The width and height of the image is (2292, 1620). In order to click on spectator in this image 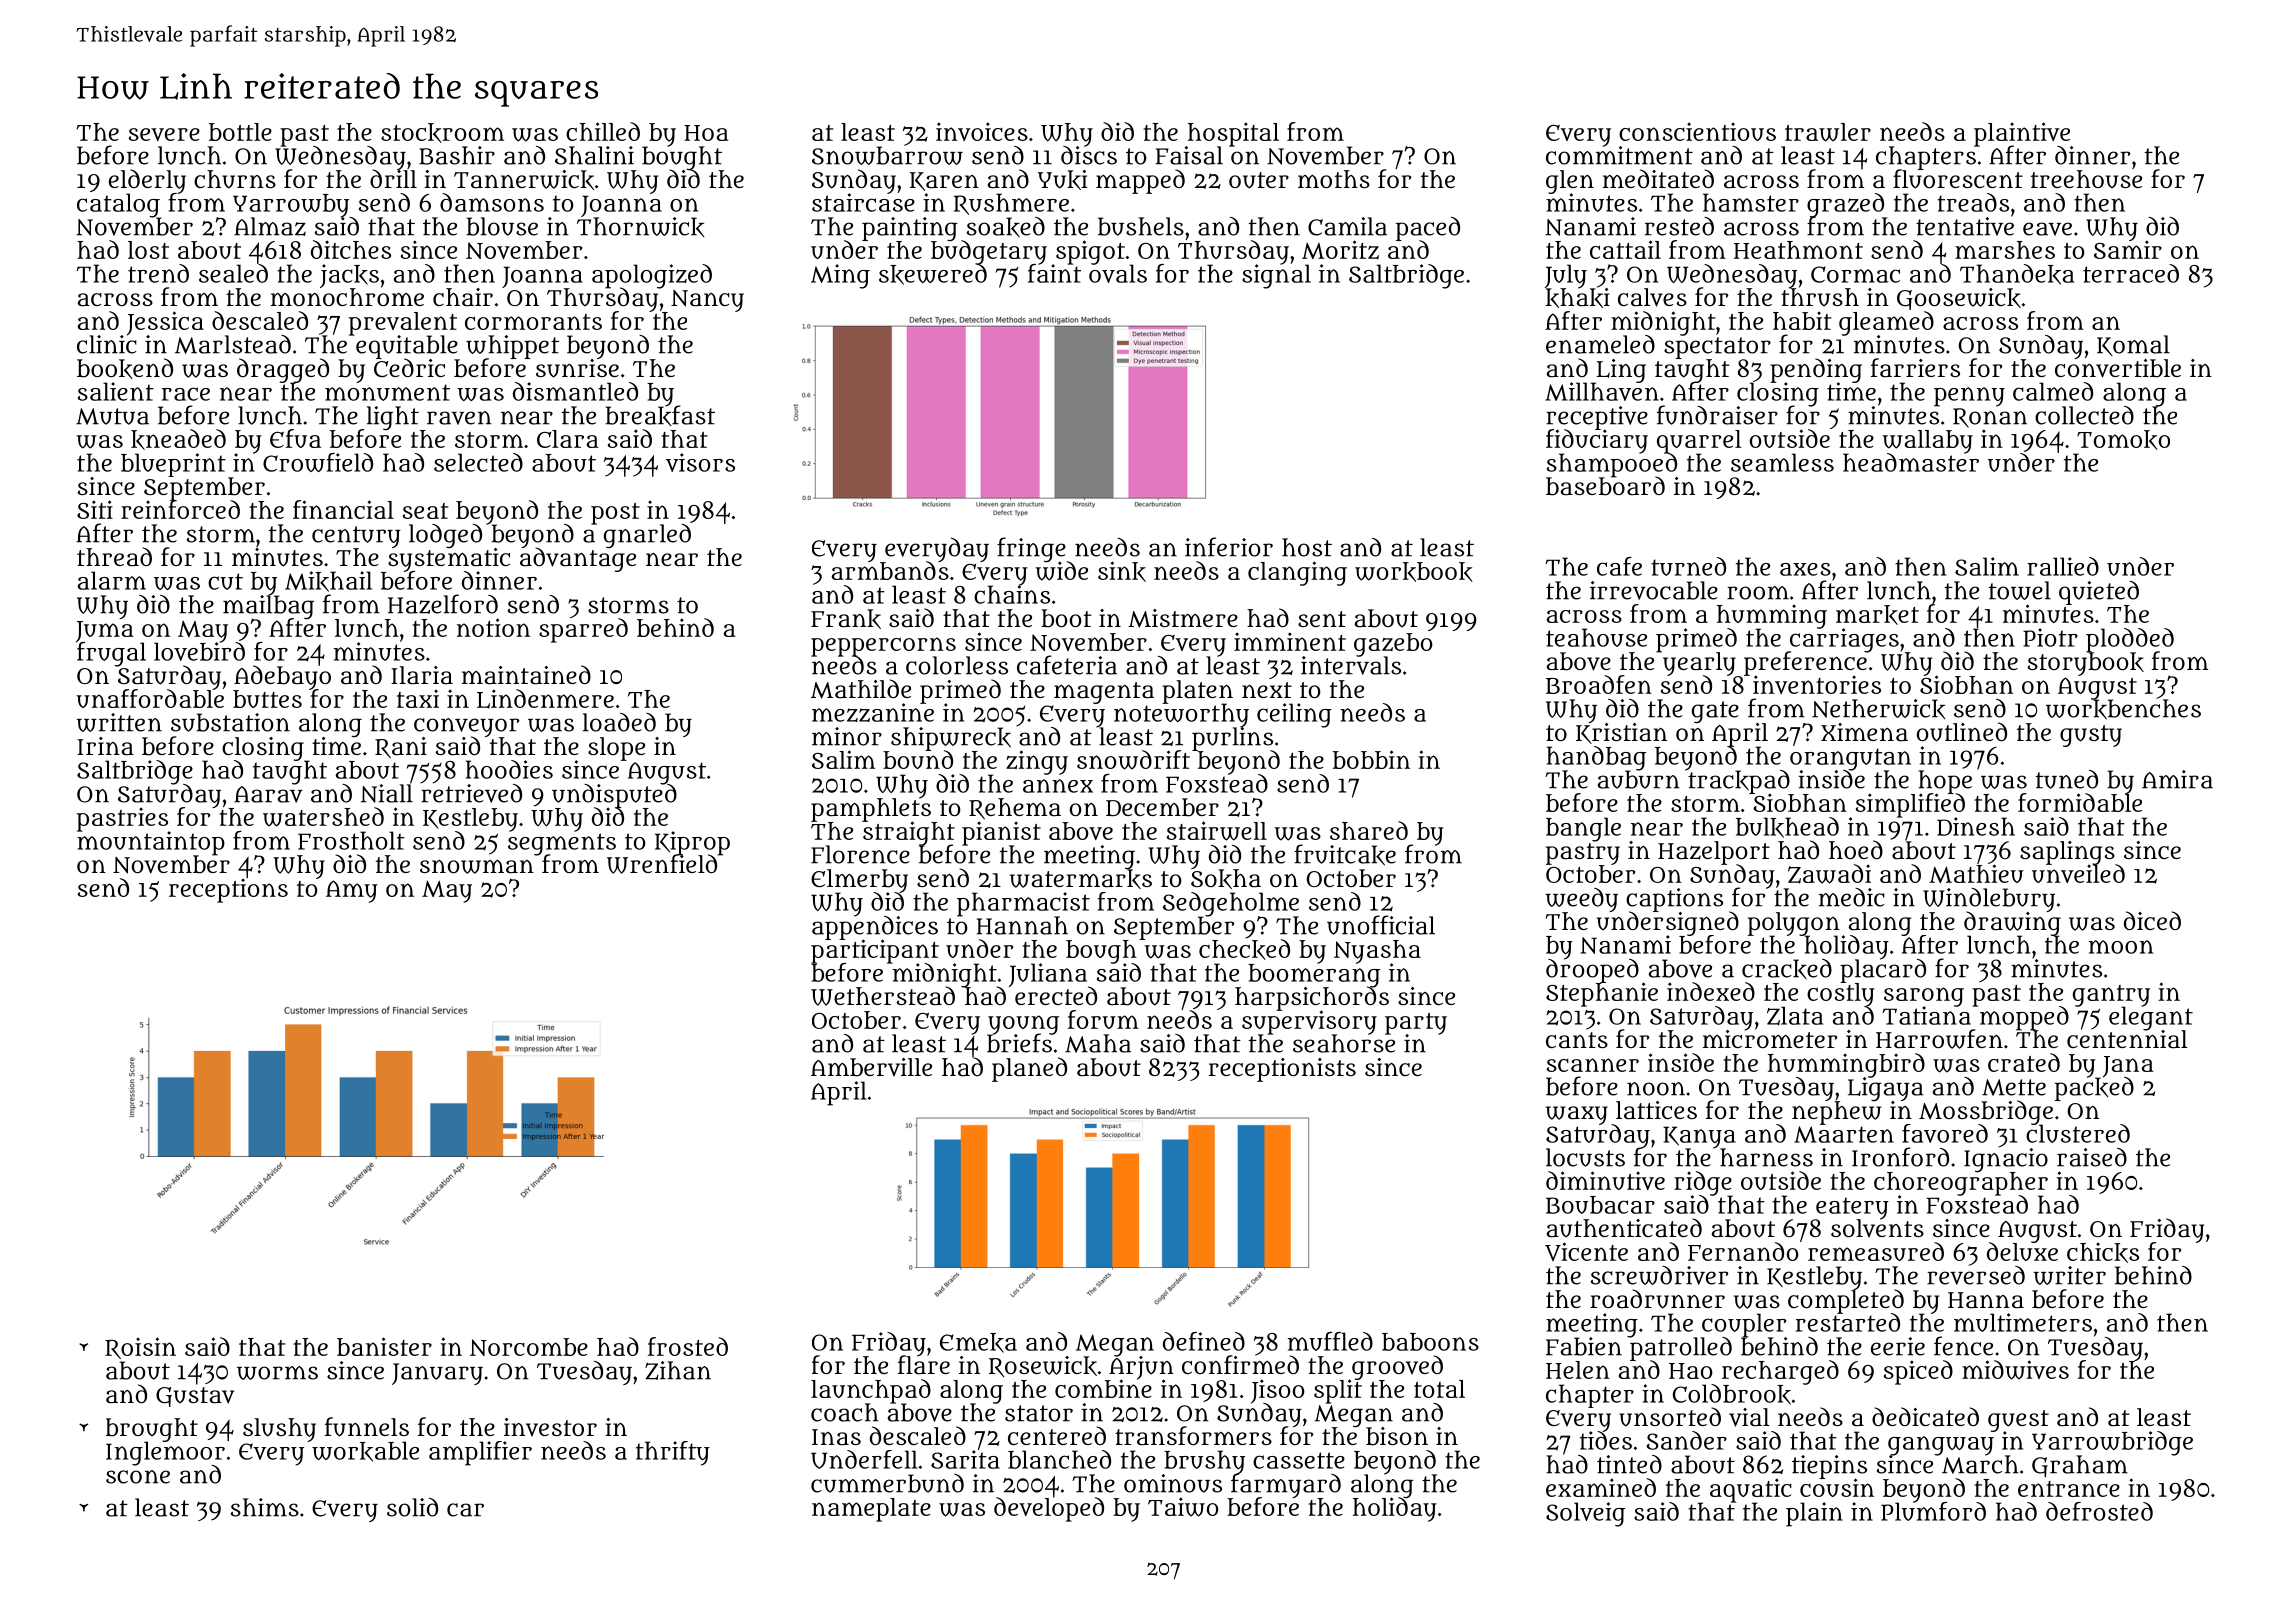, I will do `click(1717, 348)`.
